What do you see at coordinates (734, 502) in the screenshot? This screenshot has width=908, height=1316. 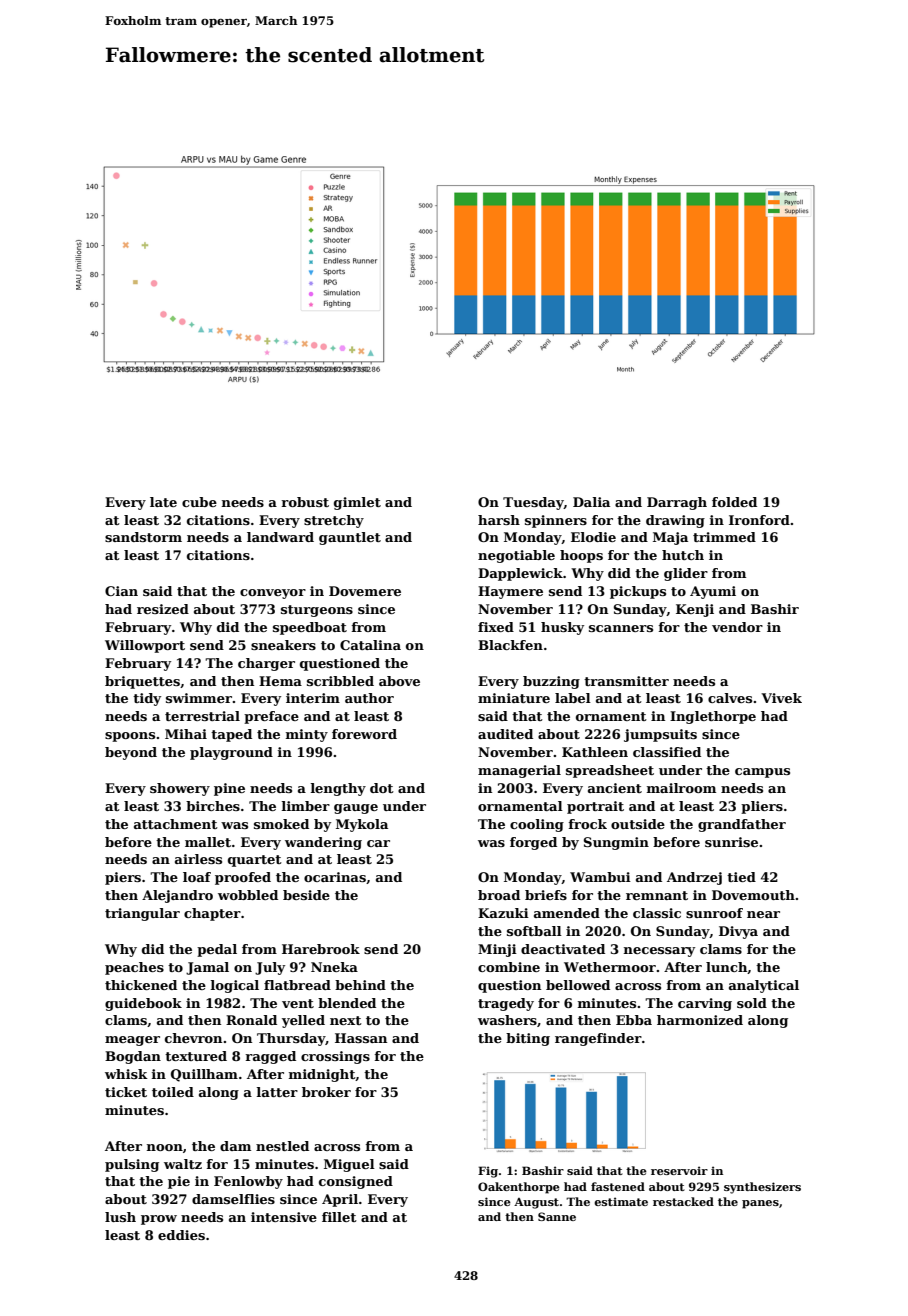 I see `folded` at bounding box center [734, 502].
